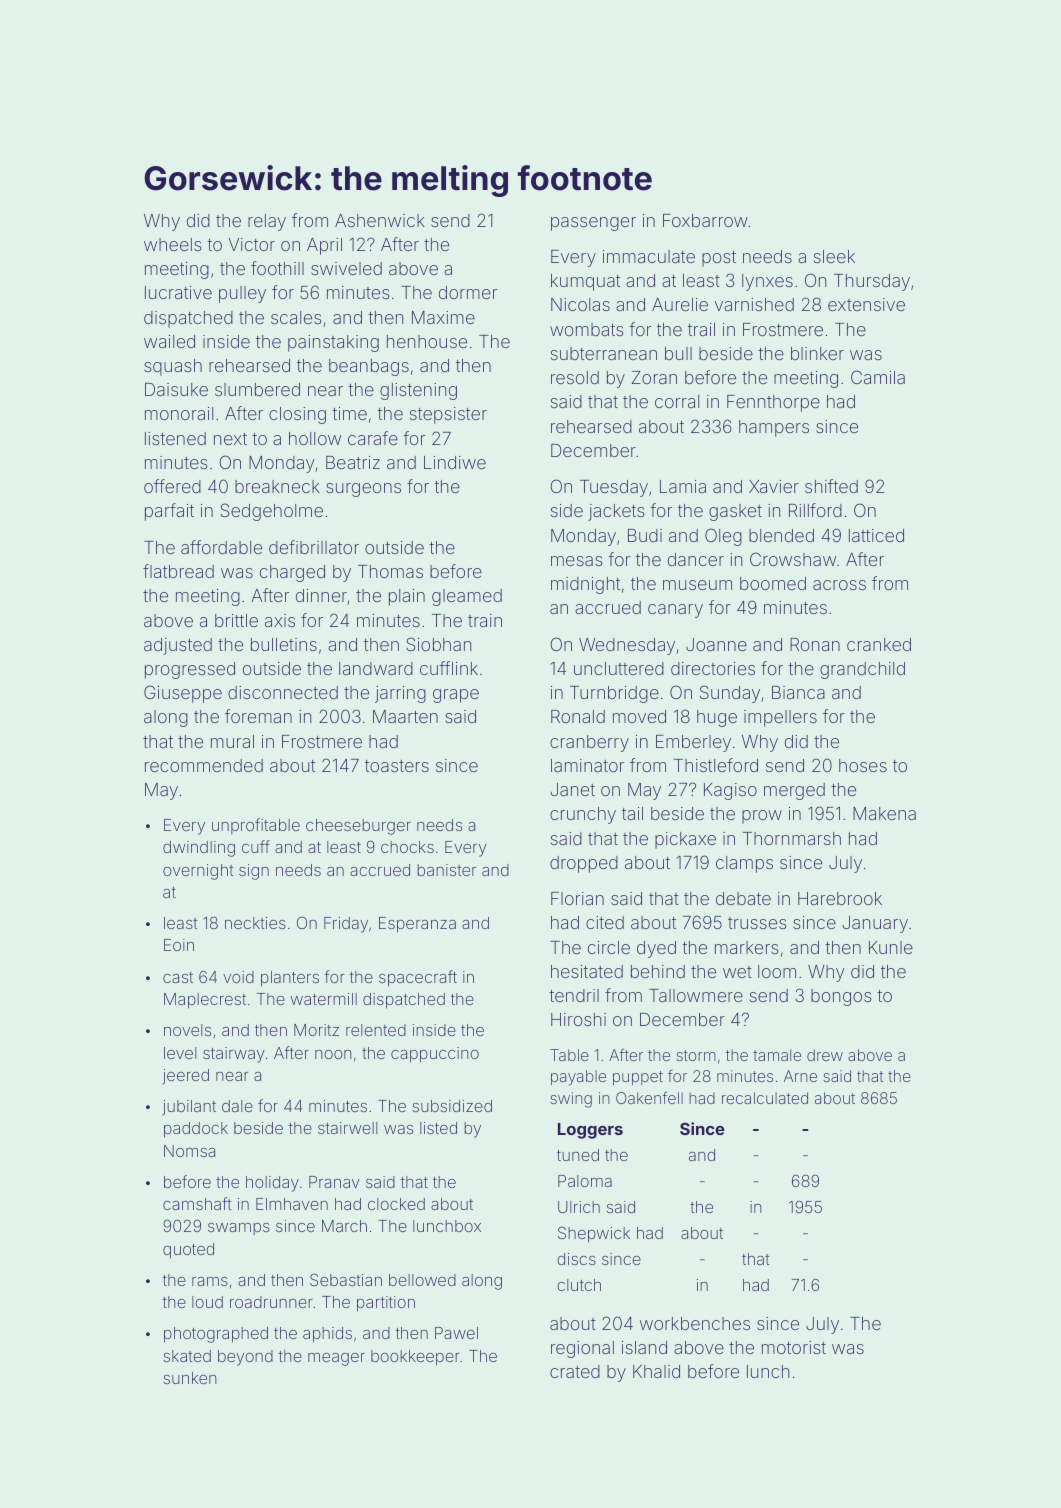 Image resolution: width=1061 pixels, height=1508 pixels. Describe the element at coordinates (876, 535) in the screenshot. I see `latticed` at that location.
